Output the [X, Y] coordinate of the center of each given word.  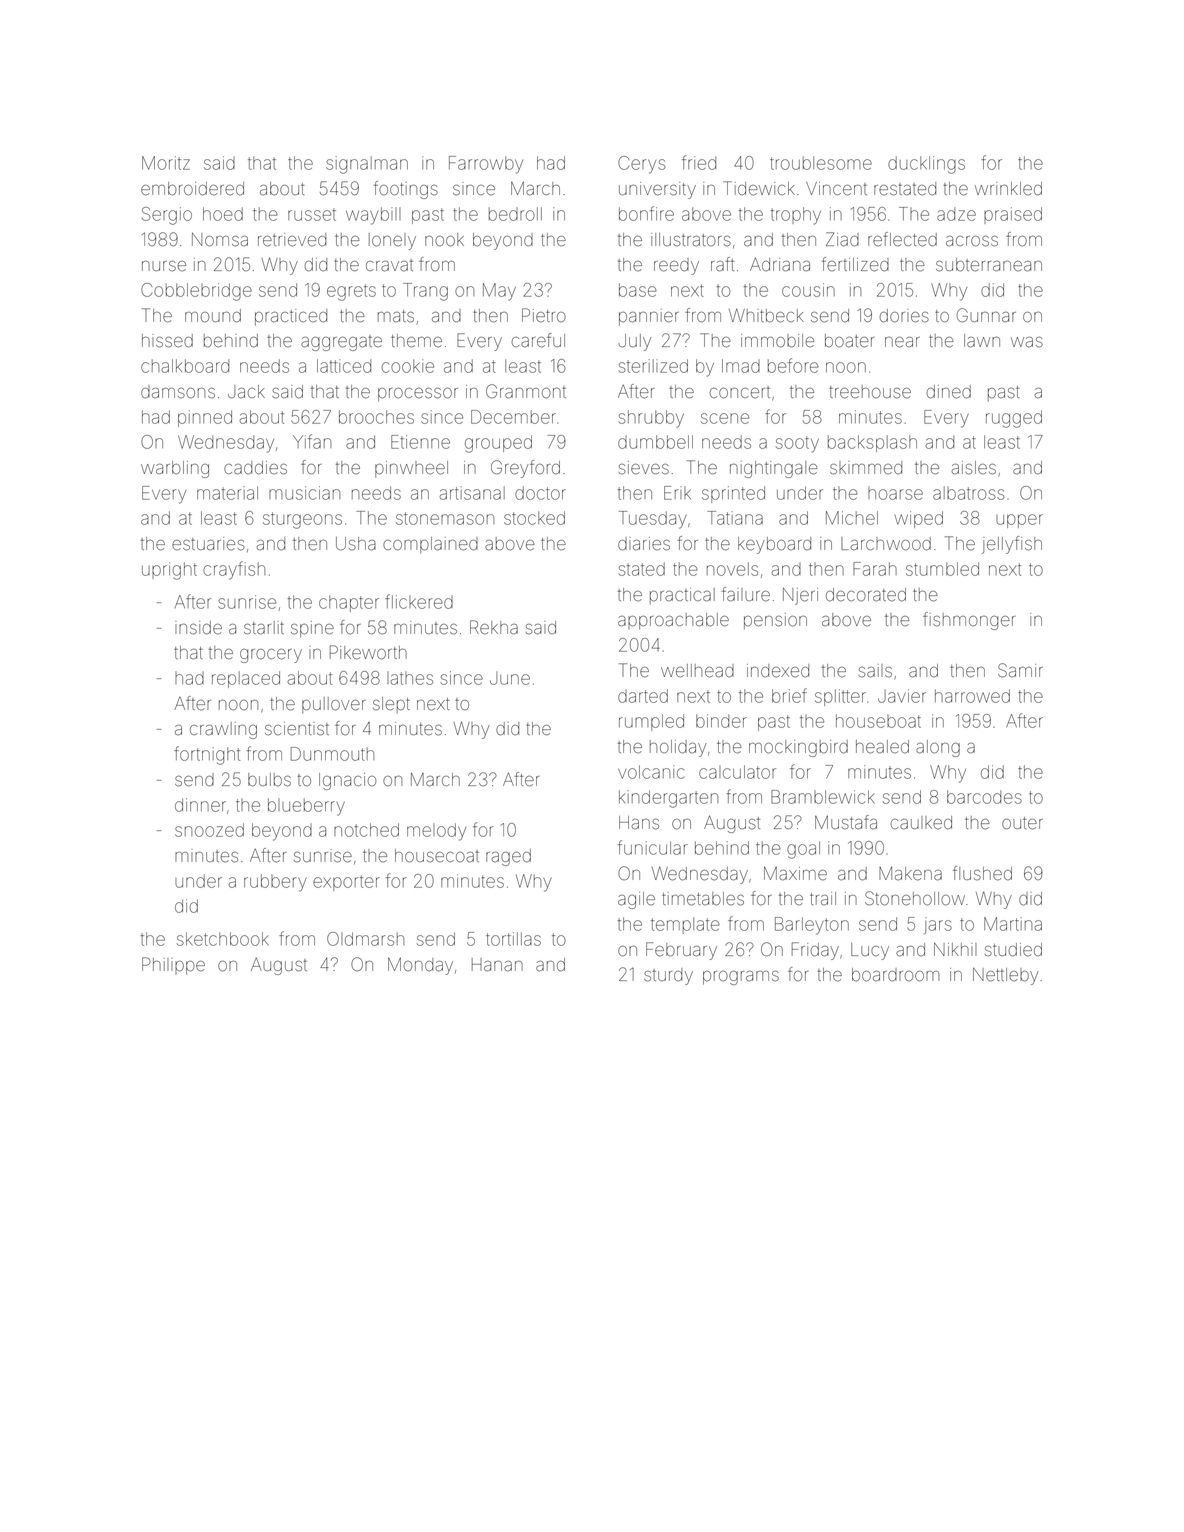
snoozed [209, 830]
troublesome [821, 163]
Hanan [497, 965]
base [638, 290]
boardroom [895, 975]
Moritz [166, 163]
